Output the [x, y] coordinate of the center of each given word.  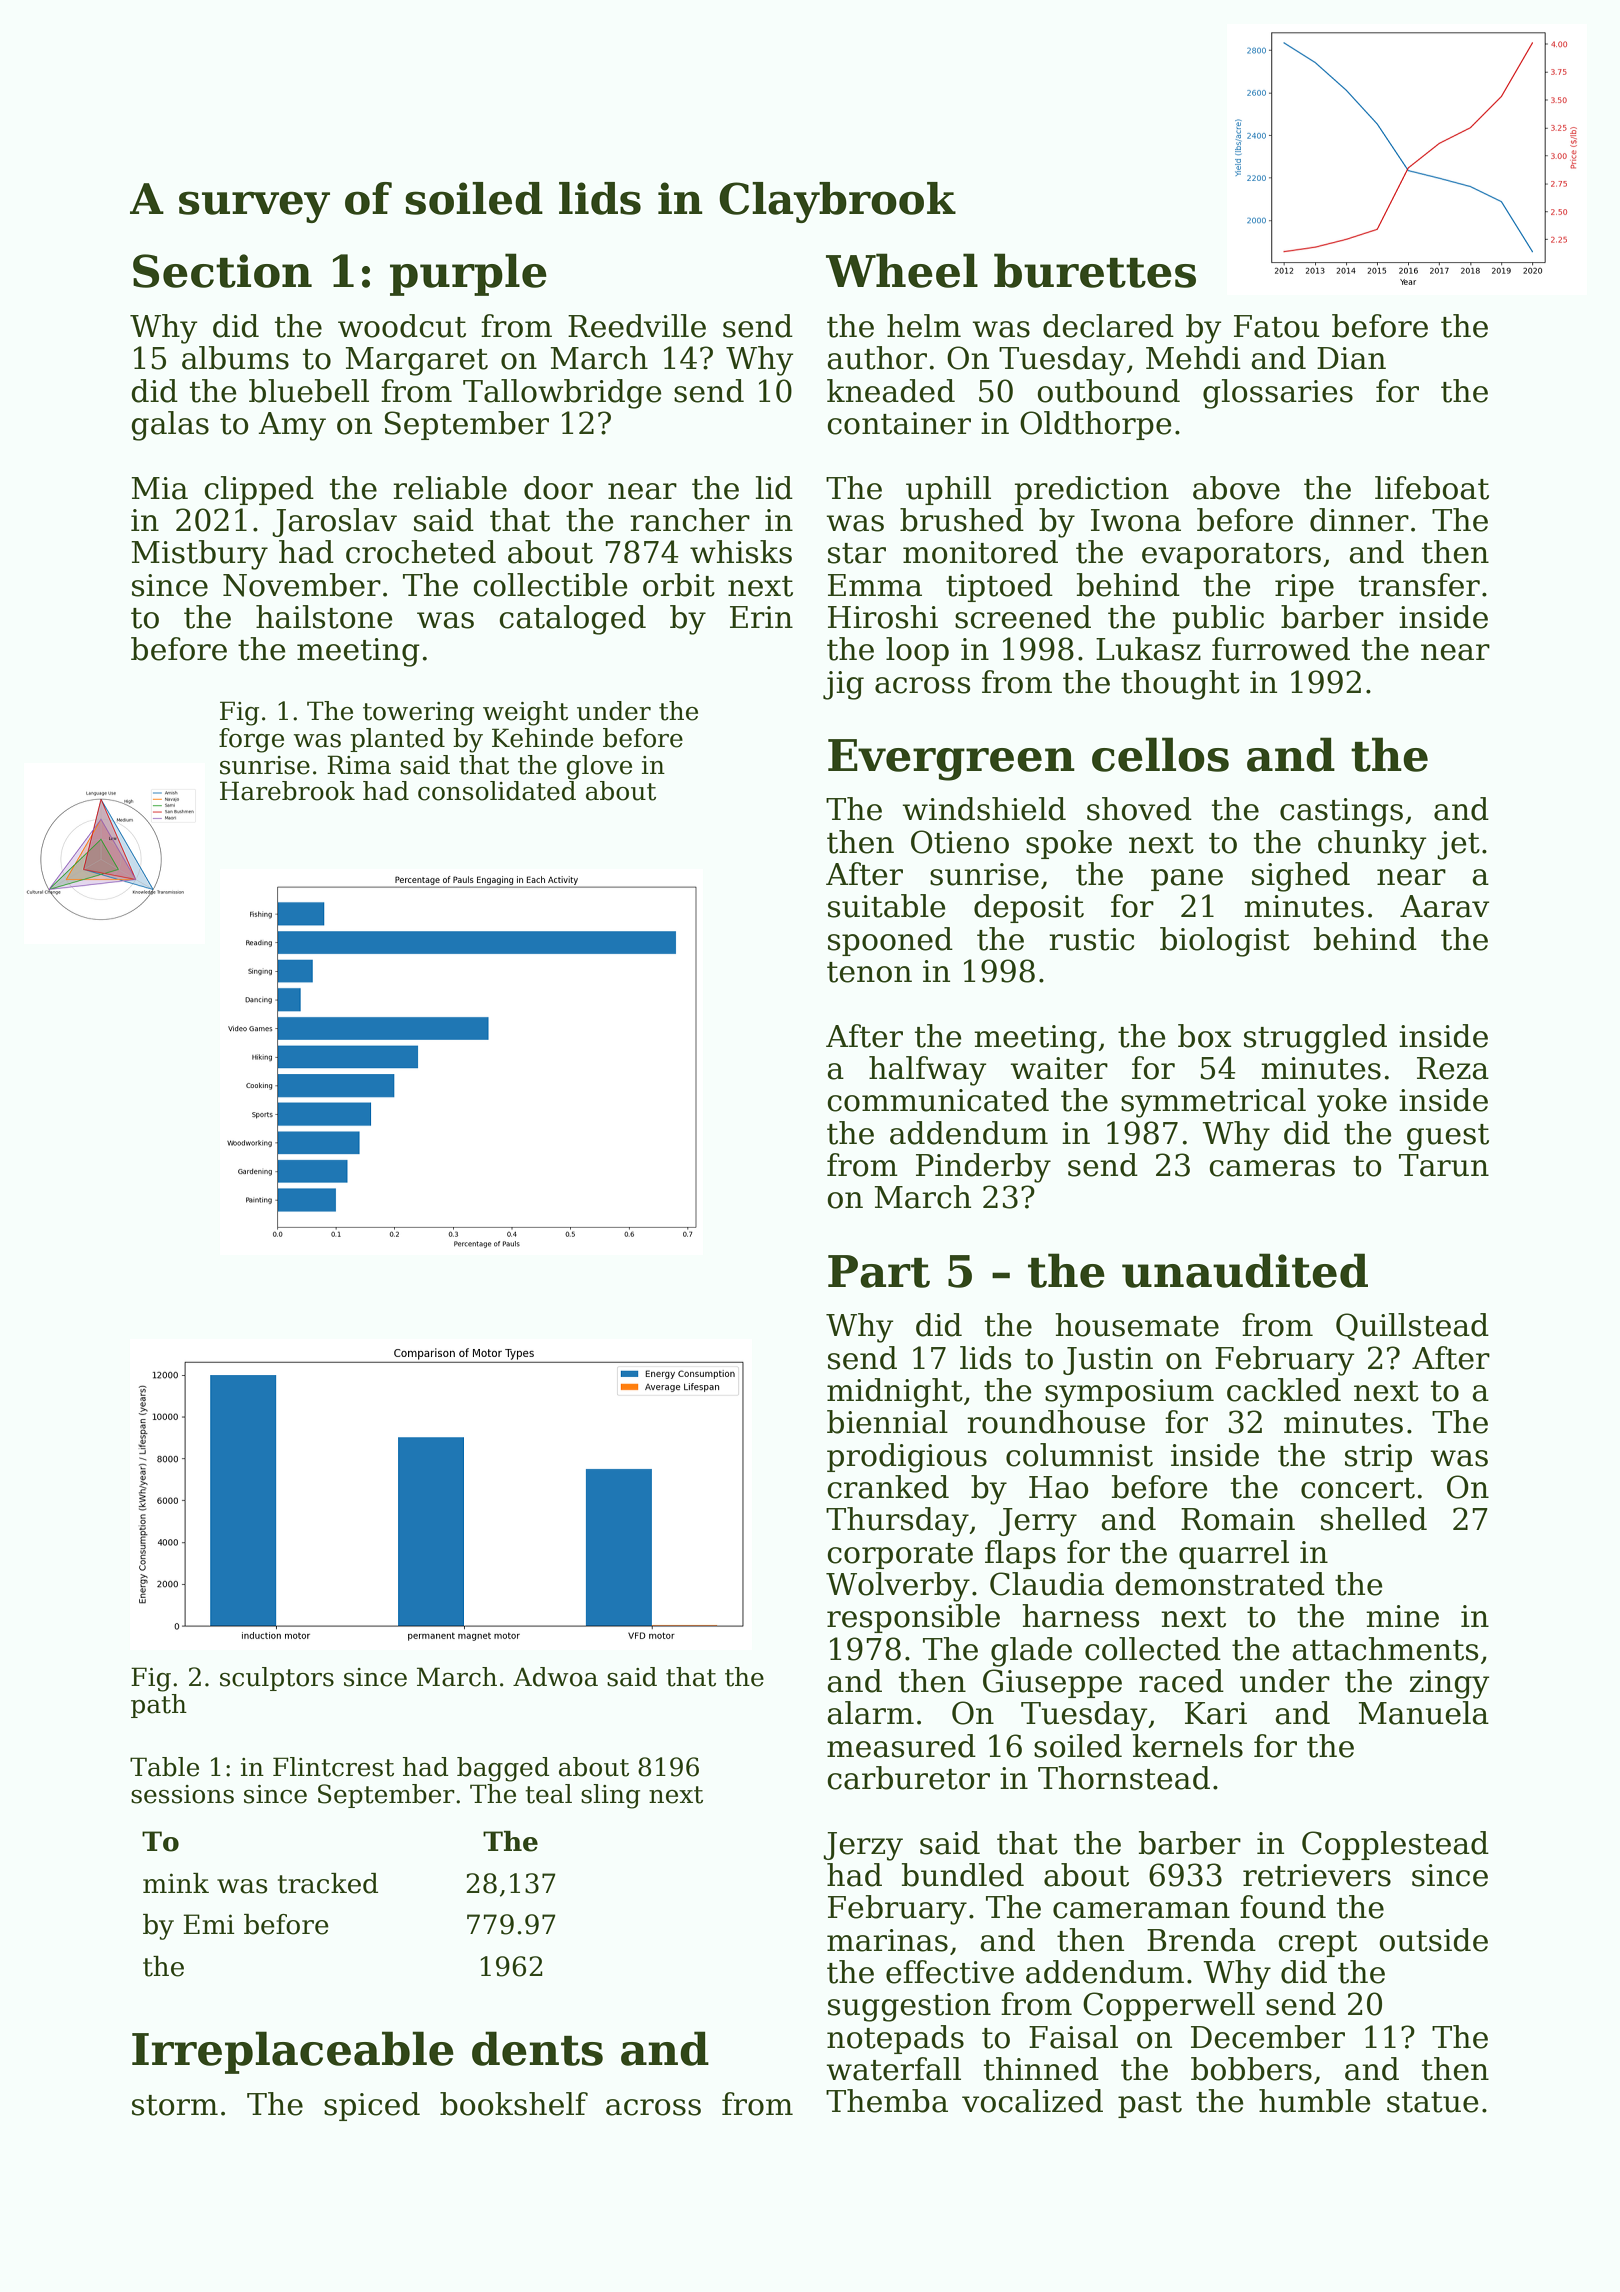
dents [537, 2048]
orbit [679, 585]
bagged [503, 1769]
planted [397, 740]
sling [610, 1796]
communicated [938, 1100]
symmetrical [1213, 1103]
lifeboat [1432, 488]
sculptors [277, 1679]
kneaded [891, 391]
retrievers [1317, 1875]
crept [1317, 1944]
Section [222, 271]
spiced [372, 2106]
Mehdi [1193, 358]
